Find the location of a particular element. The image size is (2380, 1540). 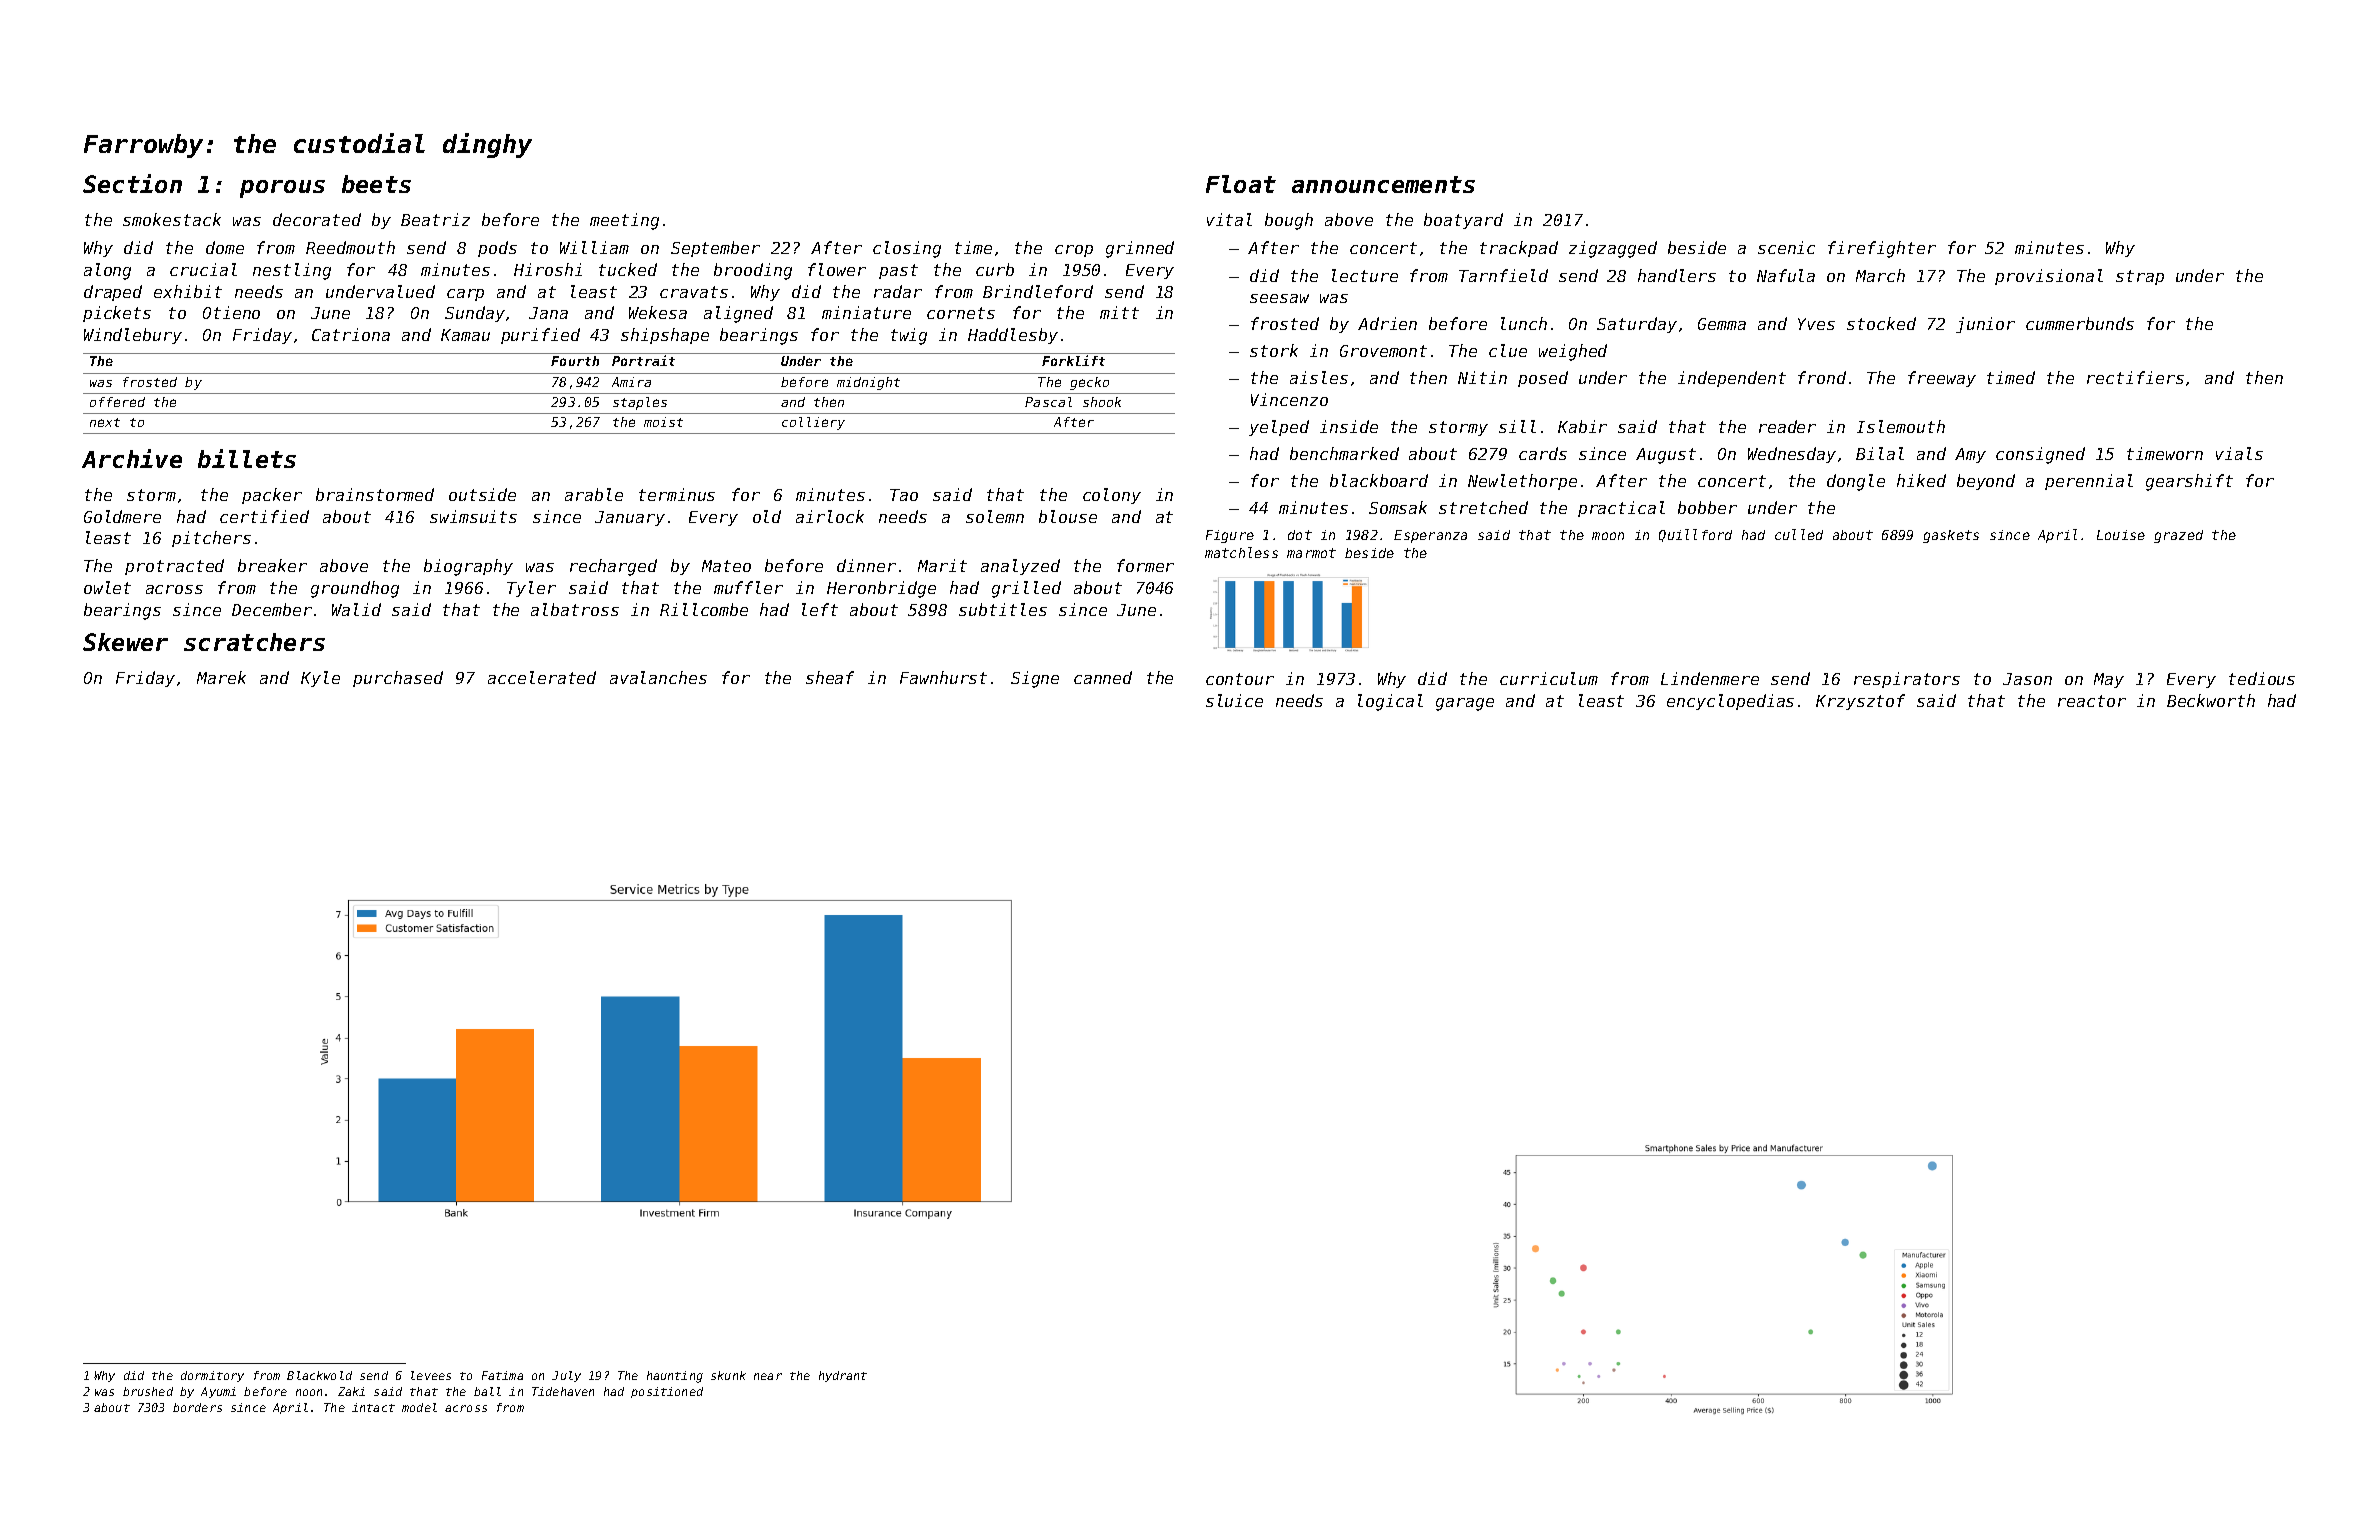

Tidehaven is located at coordinates (563, 1391).
